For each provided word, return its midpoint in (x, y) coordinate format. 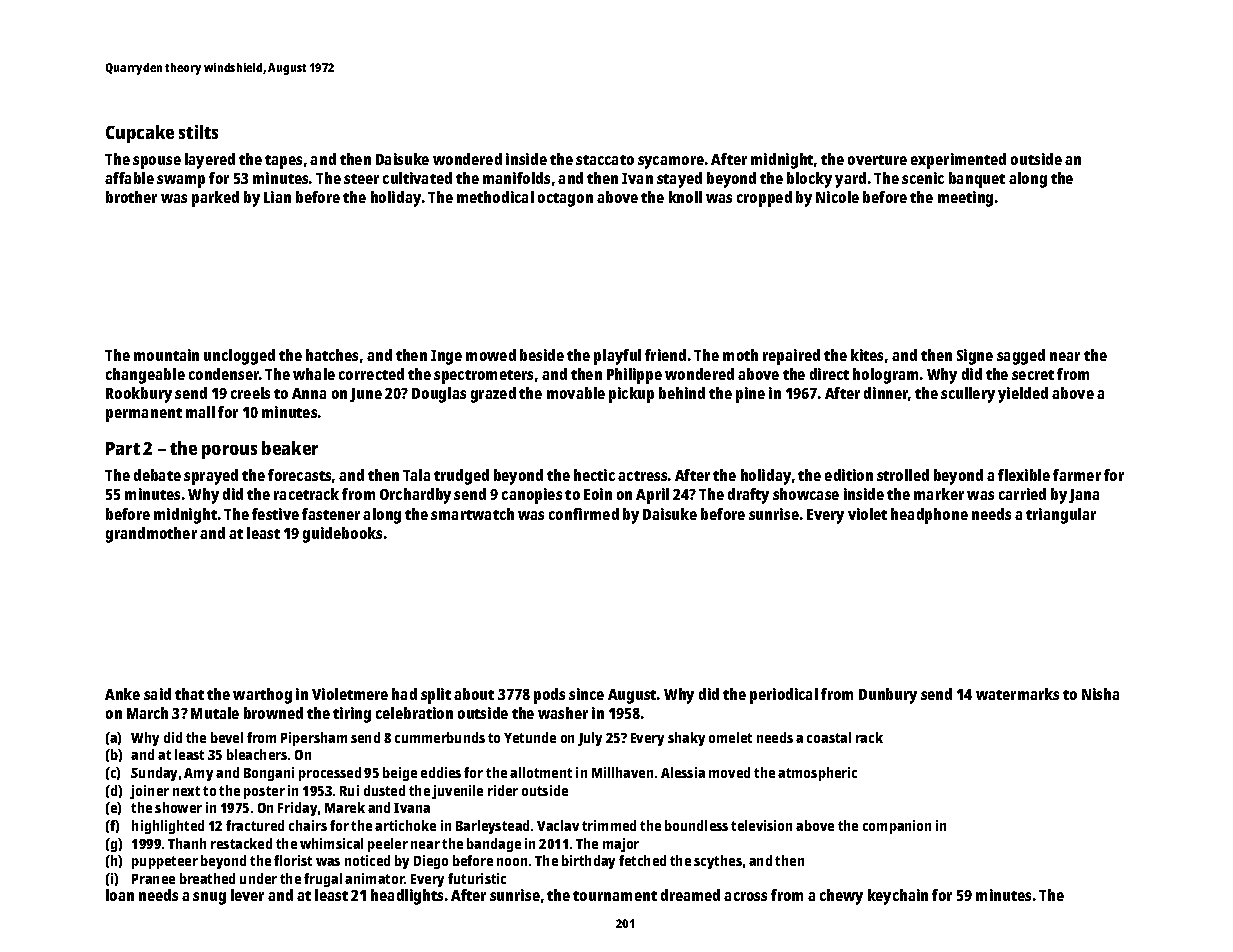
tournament (615, 896)
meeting (965, 199)
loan (120, 895)
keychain (898, 897)
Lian (277, 197)
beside (542, 355)
